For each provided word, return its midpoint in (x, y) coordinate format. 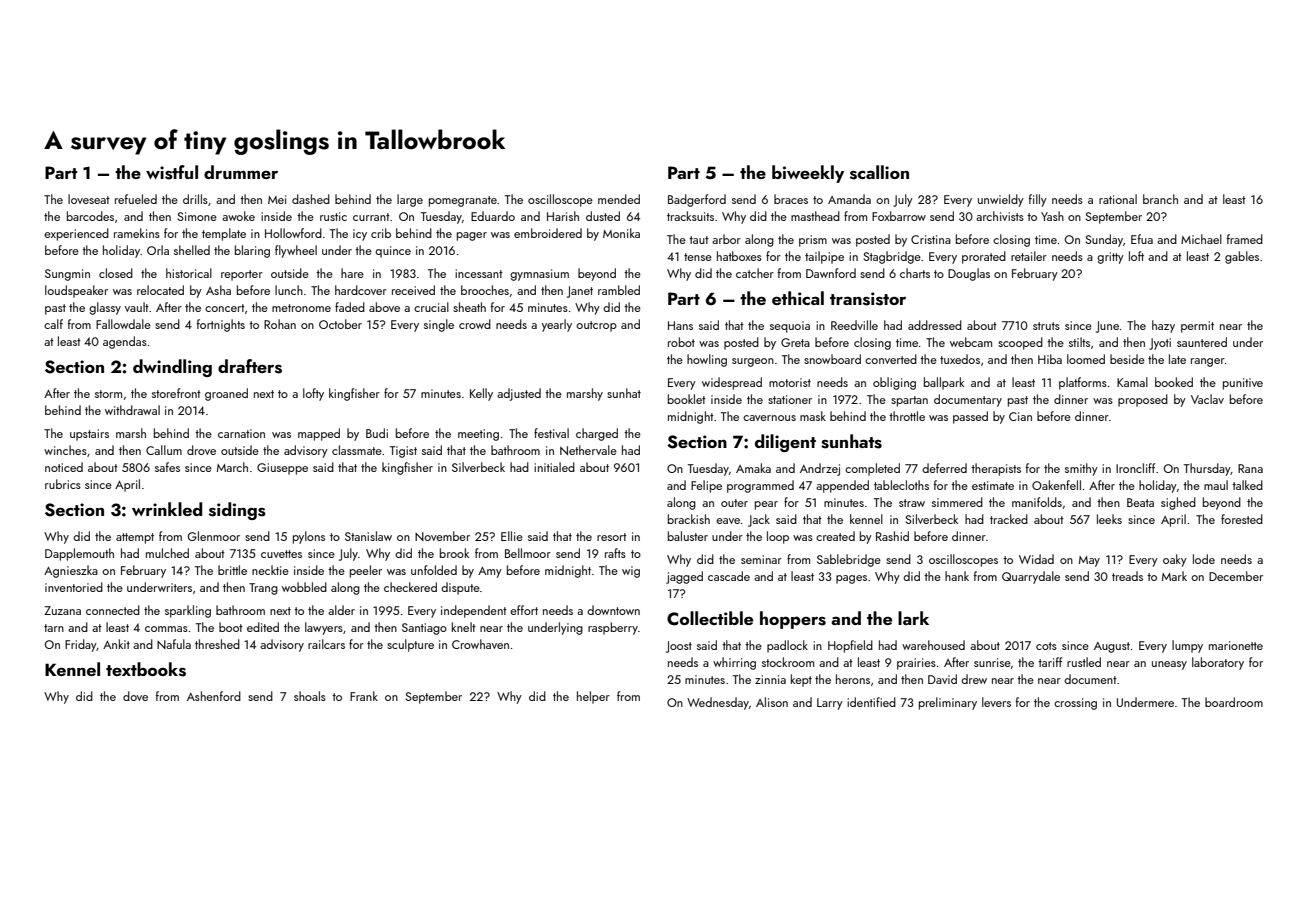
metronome (301, 308)
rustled (1084, 662)
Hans (680, 325)
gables (1242, 257)
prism (813, 241)
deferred (944, 468)
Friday (81, 645)
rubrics (63, 484)
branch (1160, 199)
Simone (197, 216)
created (835, 536)
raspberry (613, 628)
